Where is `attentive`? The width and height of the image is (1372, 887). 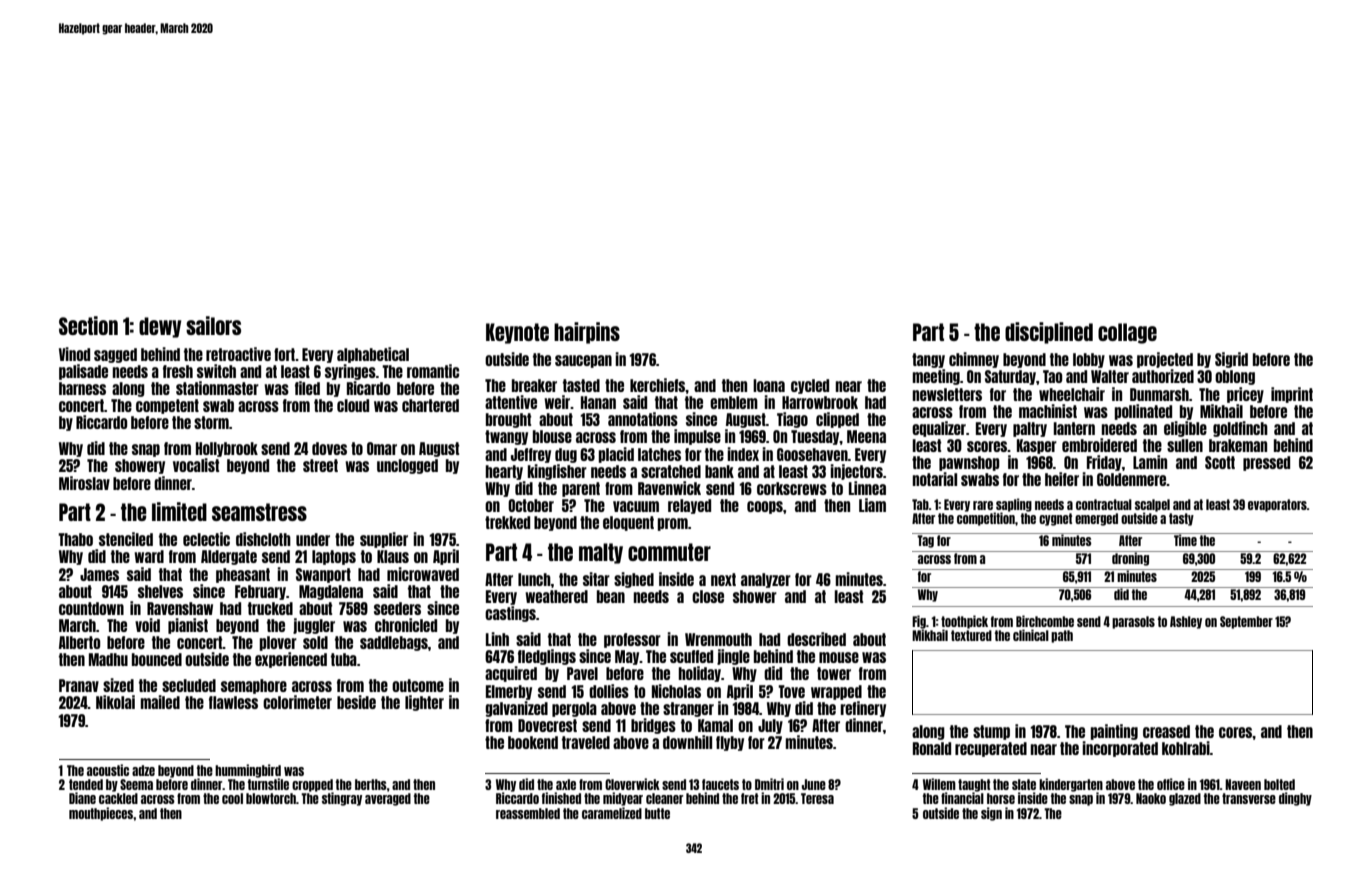
attentive is located at coordinates (511, 402).
